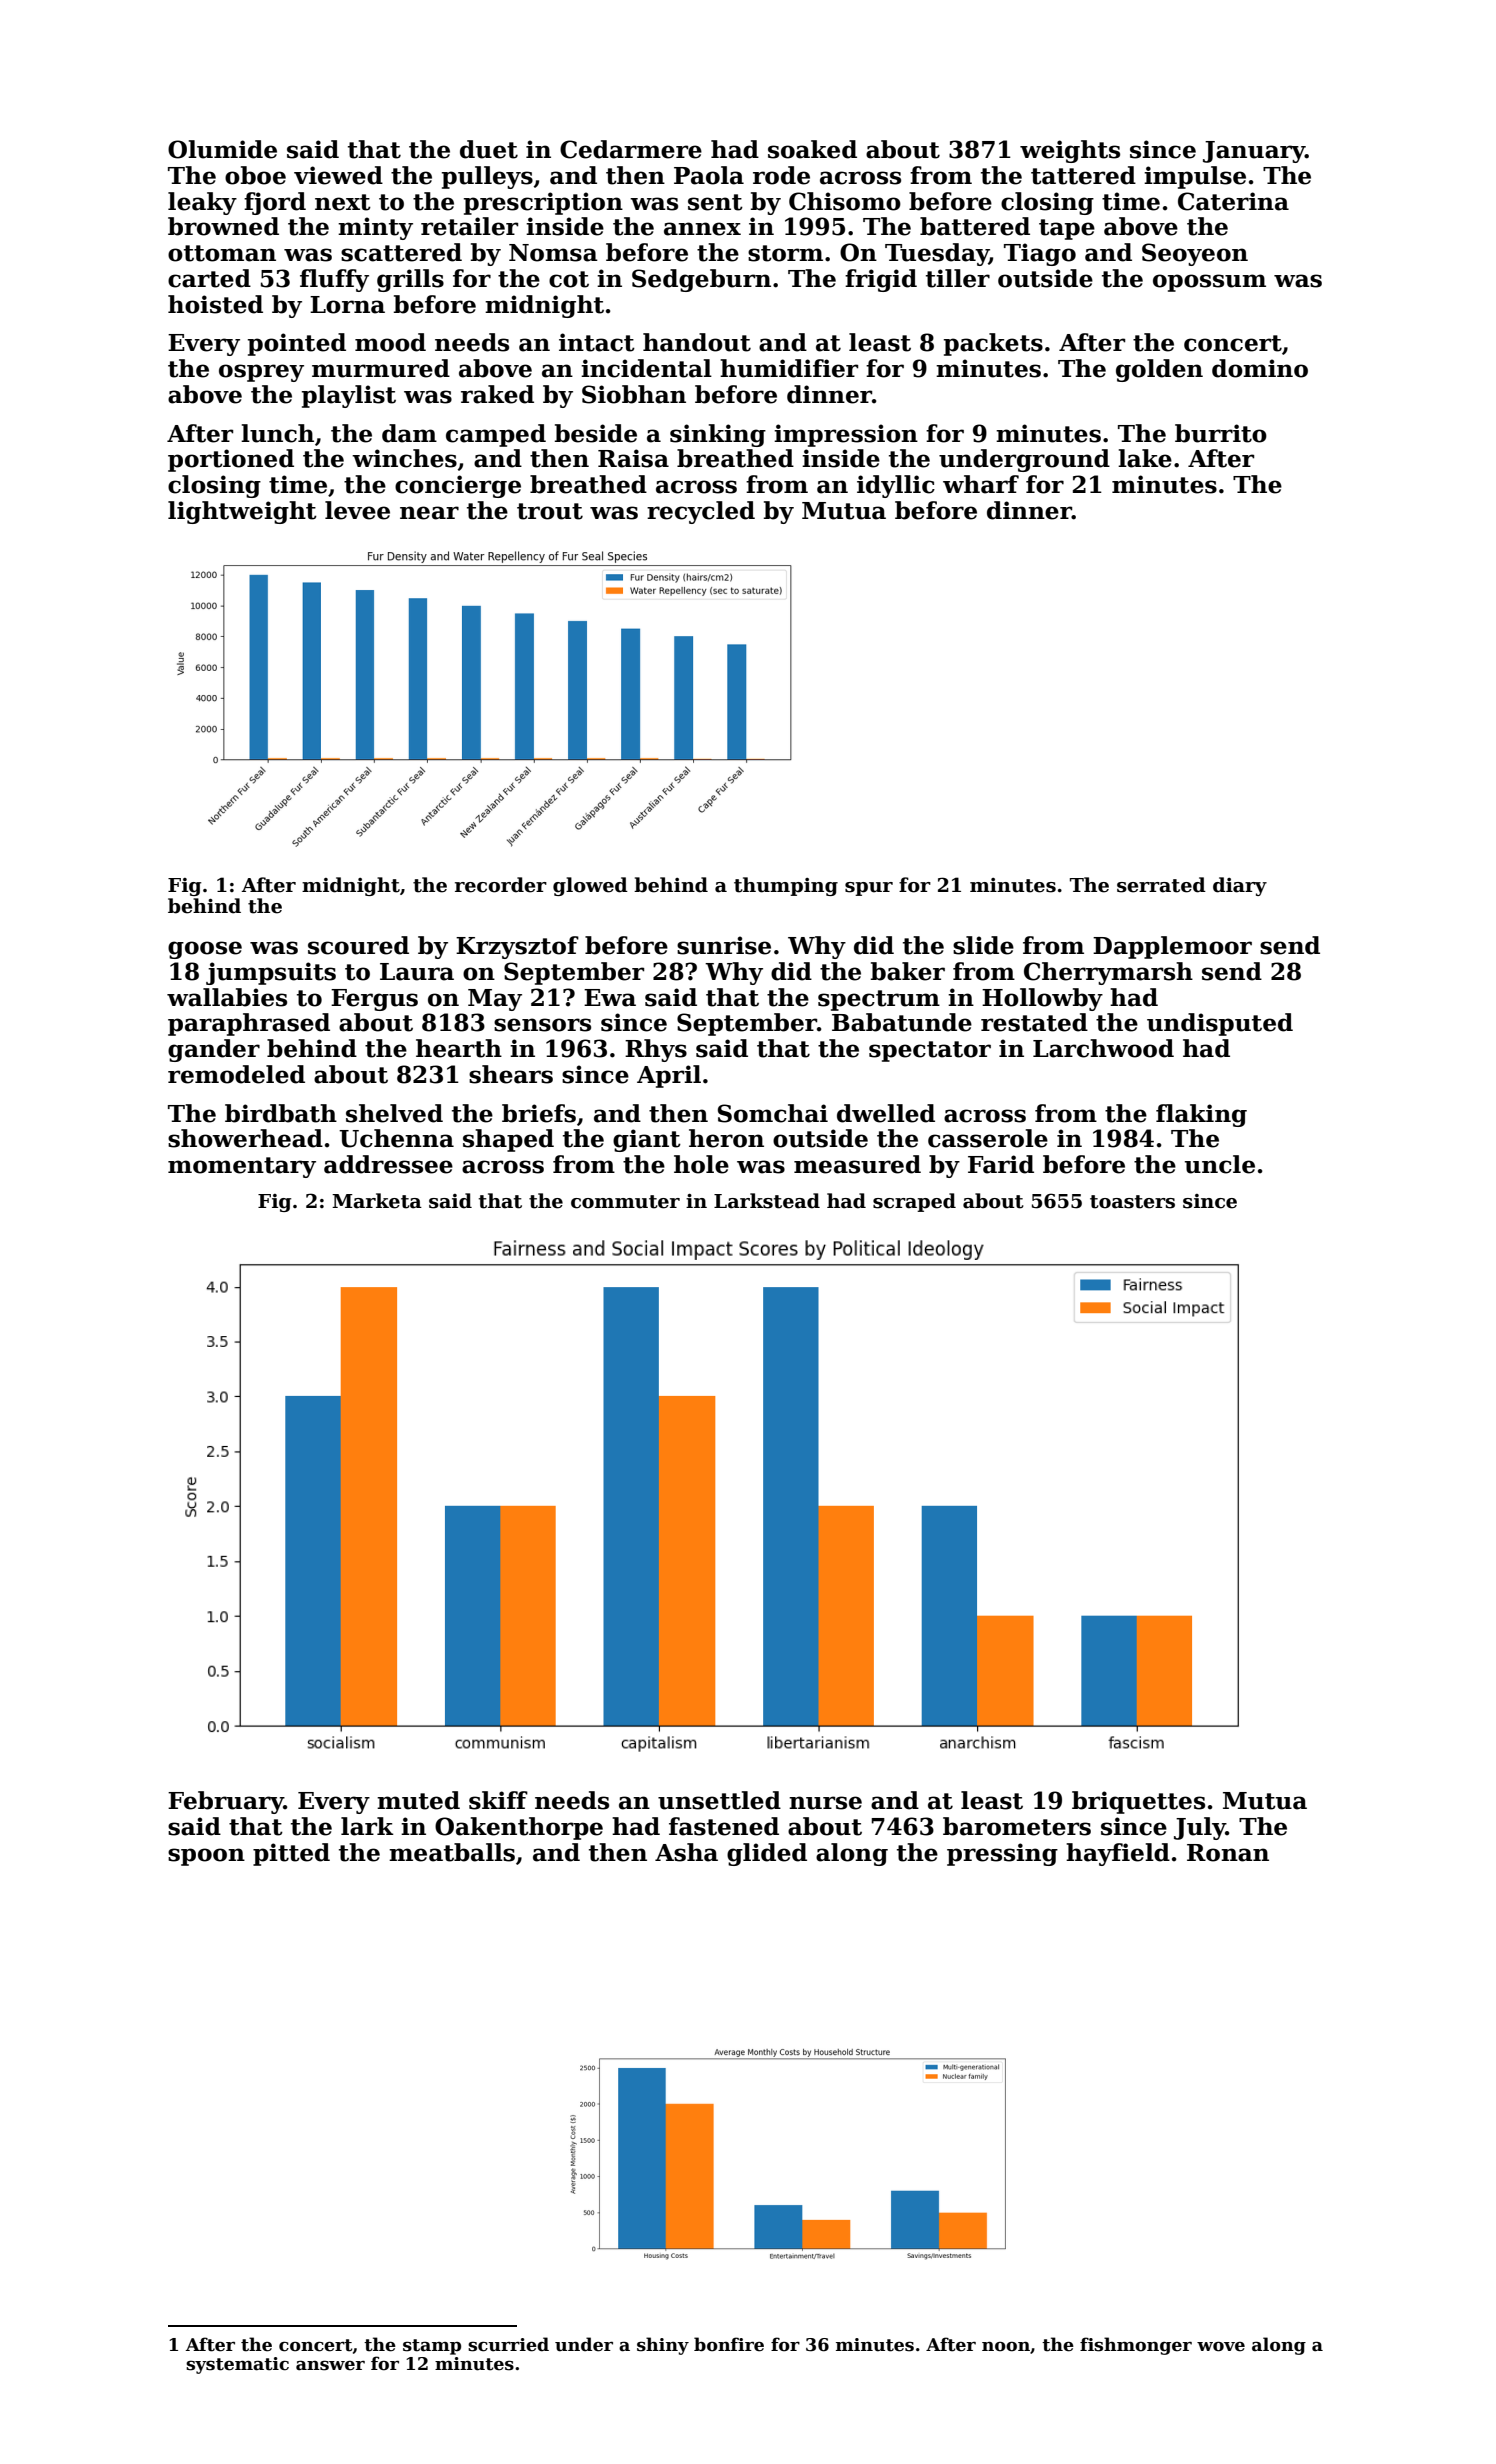  What do you see at coordinates (646, 368) in the page?
I see `incidental` at bounding box center [646, 368].
